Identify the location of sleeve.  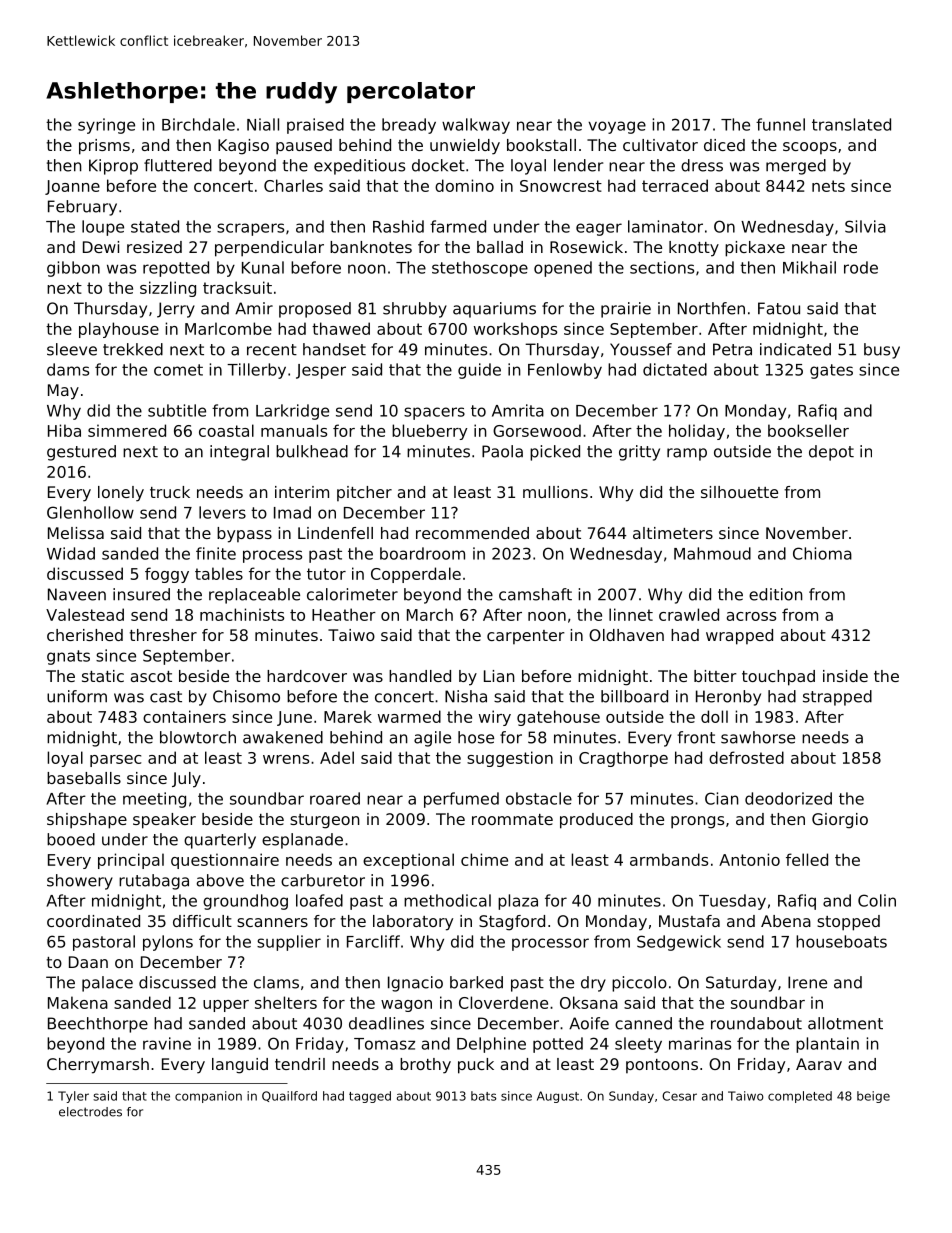
(72, 349).
